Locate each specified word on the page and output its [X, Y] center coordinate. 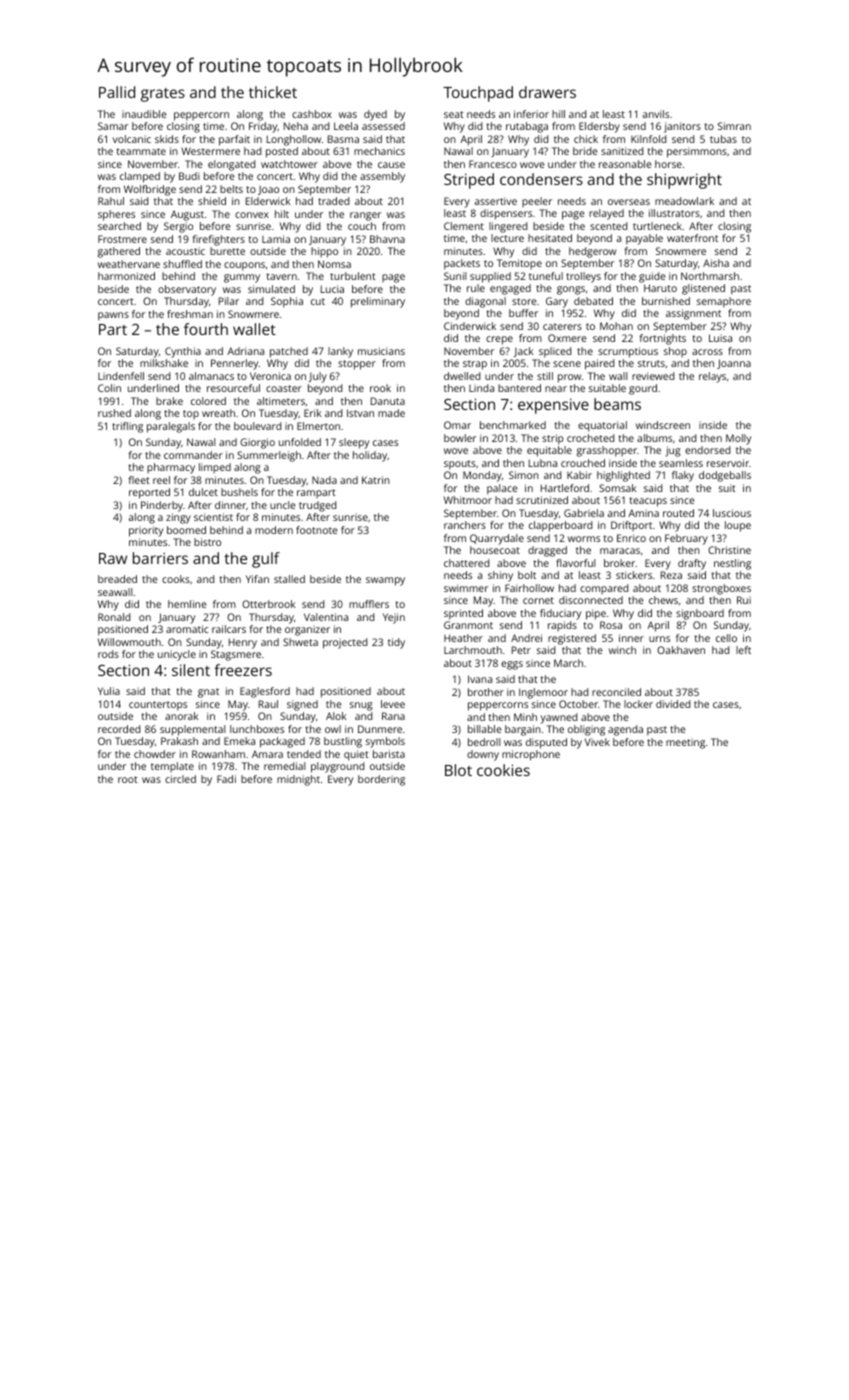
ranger [365, 216]
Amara [267, 754]
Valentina [326, 617]
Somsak [618, 488]
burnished [666, 301]
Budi [189, 176]
